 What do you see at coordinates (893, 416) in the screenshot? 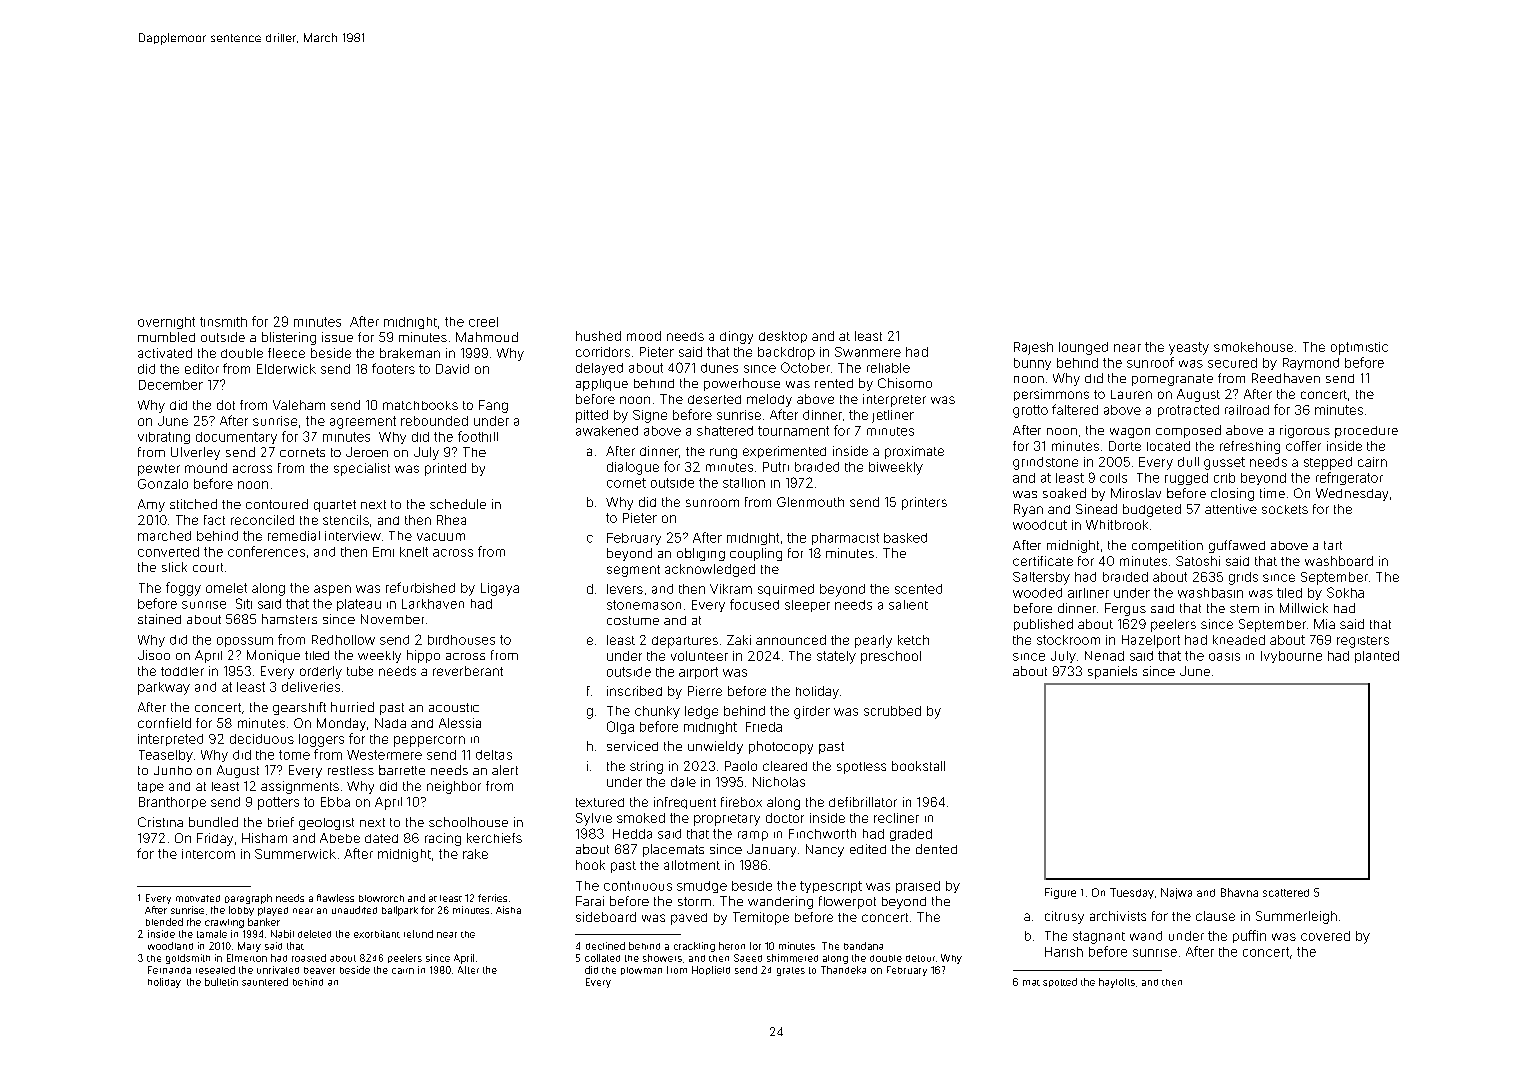
I see `jetliner` at bounding box center [893, 416].
